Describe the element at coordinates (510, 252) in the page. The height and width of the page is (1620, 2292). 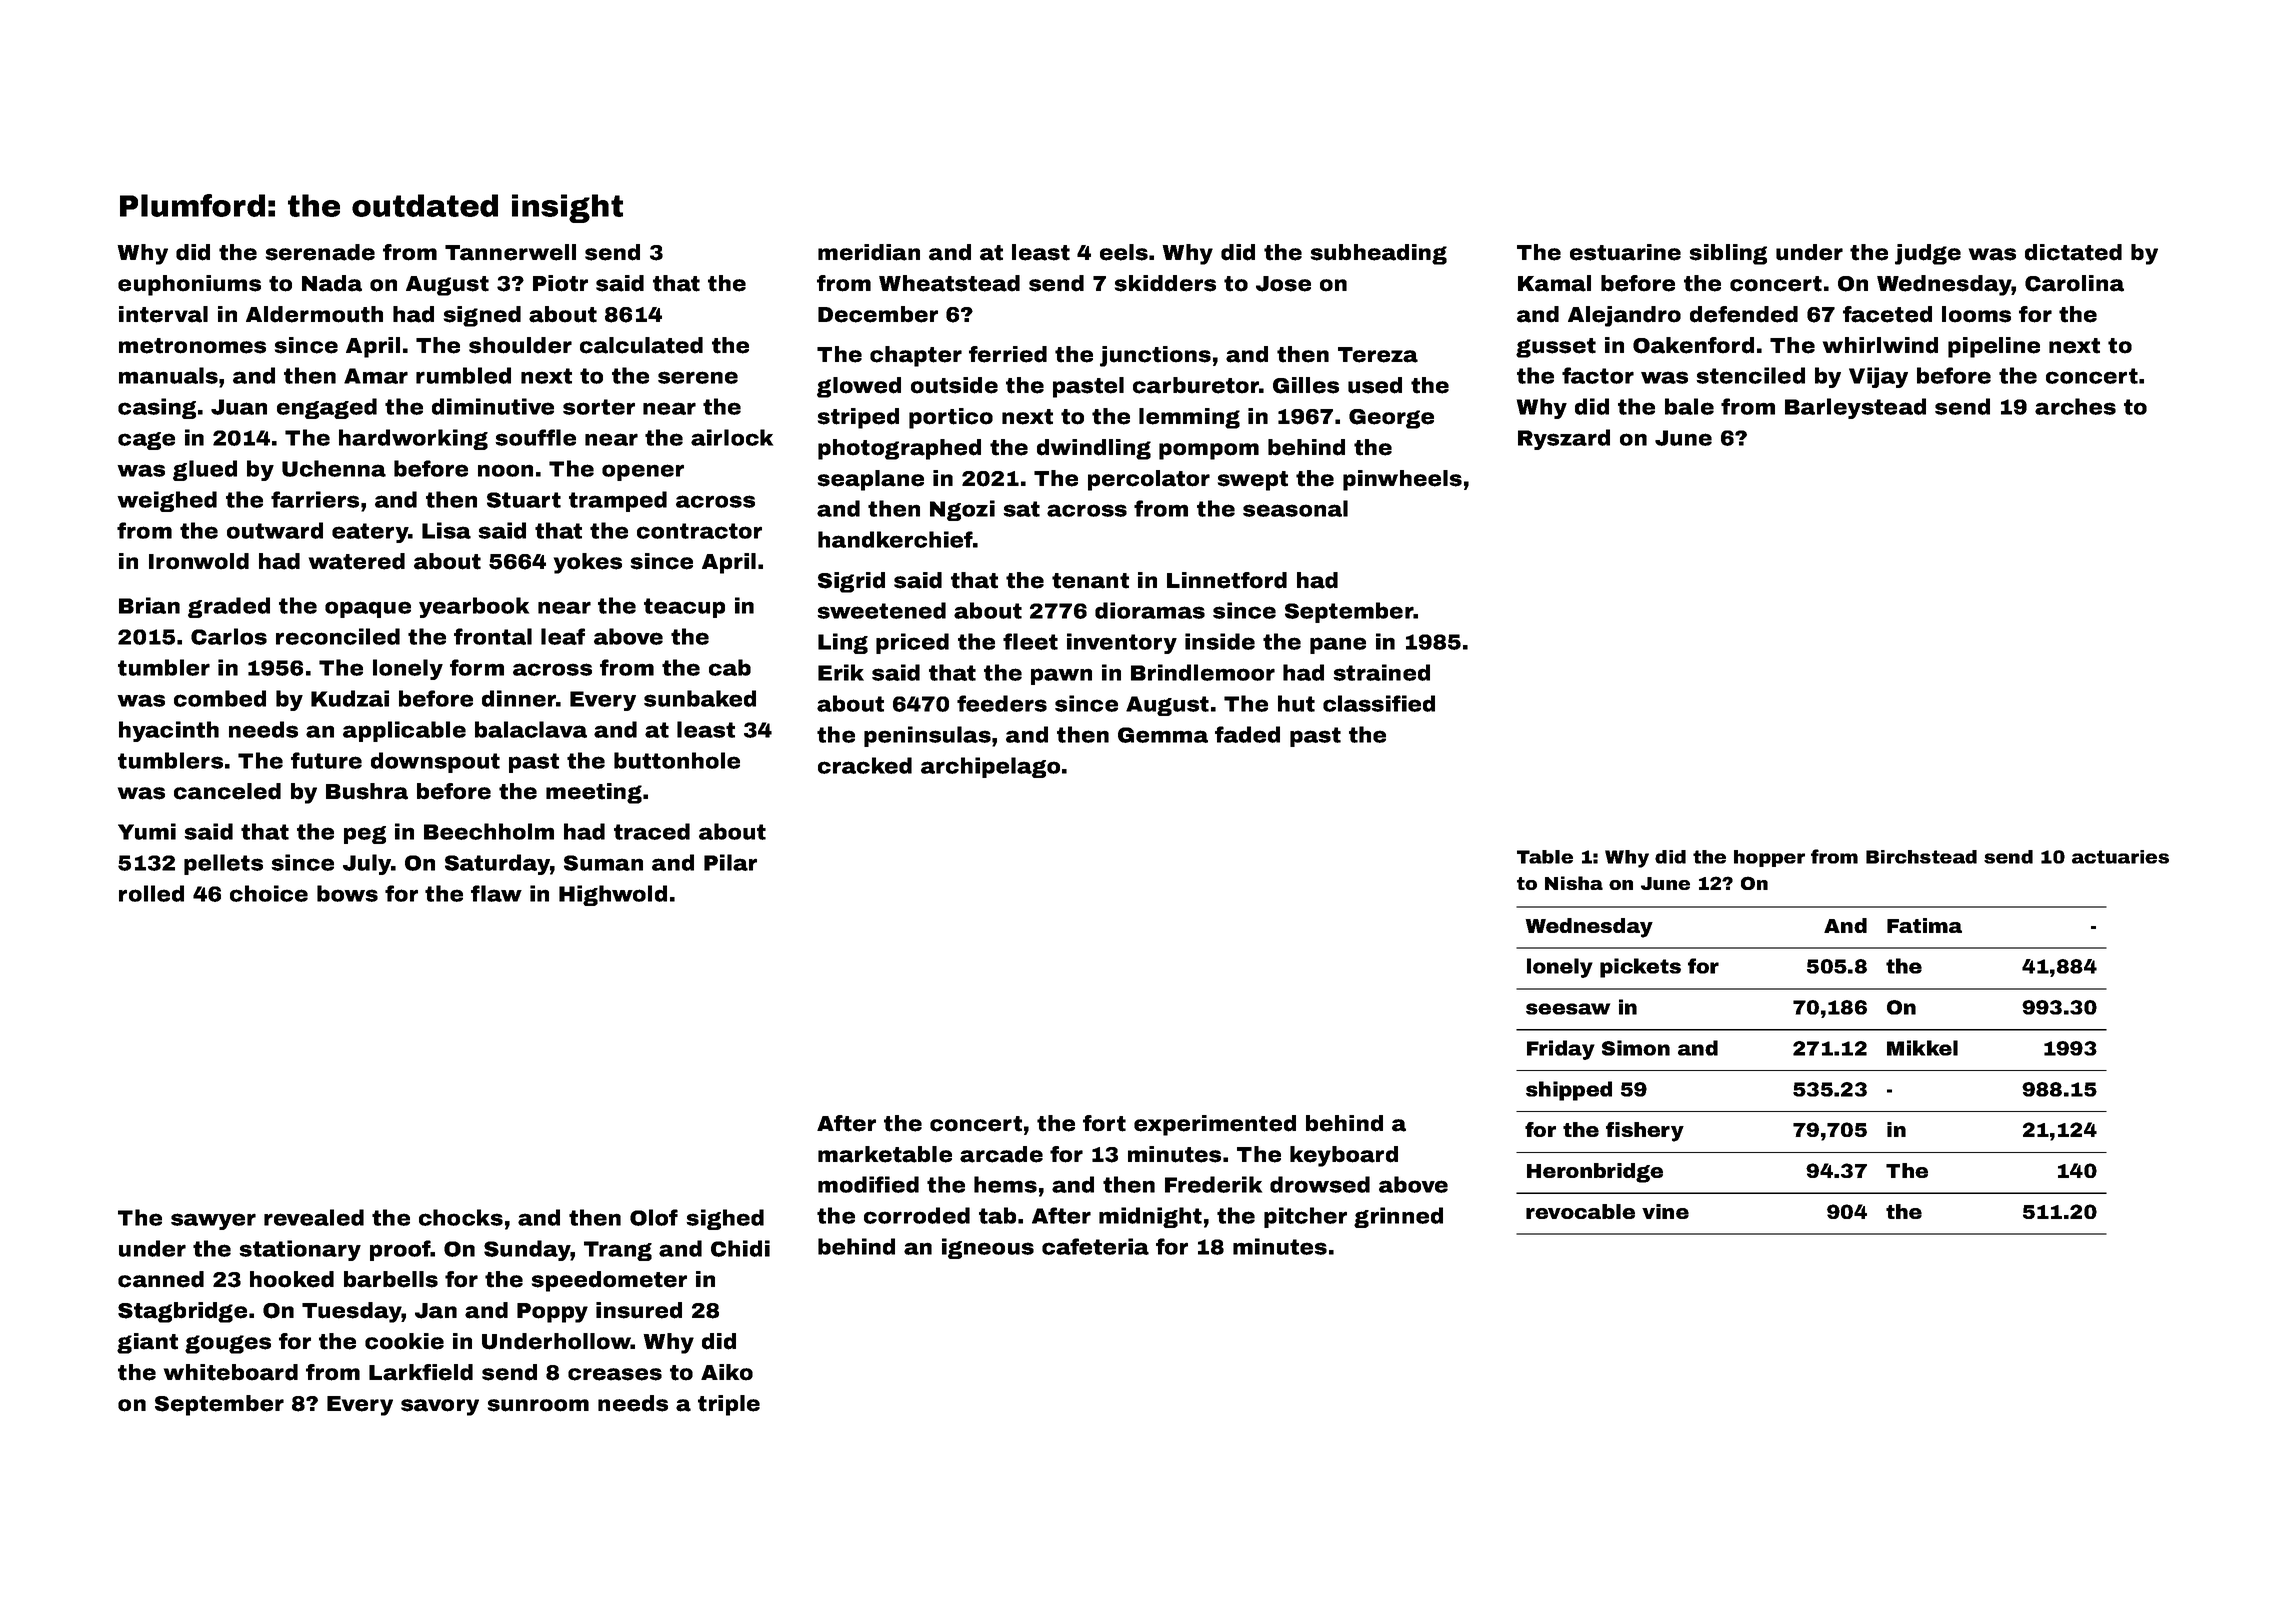
I see `Tannerwell` at that location.
